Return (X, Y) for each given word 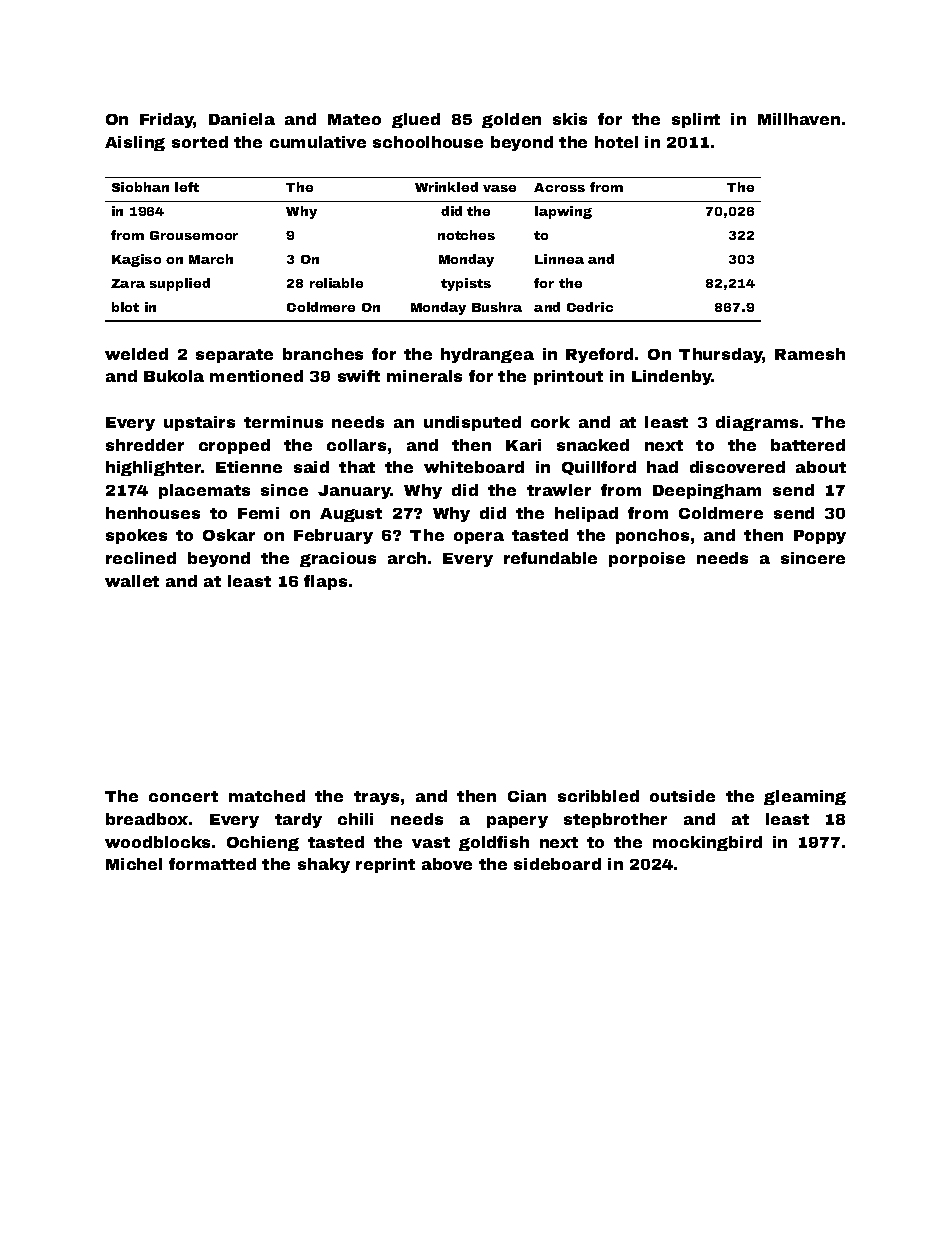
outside (682, 796)
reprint (385, 865)
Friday (167, 120)
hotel (616, 142)
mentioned (256, 376)
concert (183, 796)
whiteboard (474, 467)
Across (559, 187)
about (821, 467)
